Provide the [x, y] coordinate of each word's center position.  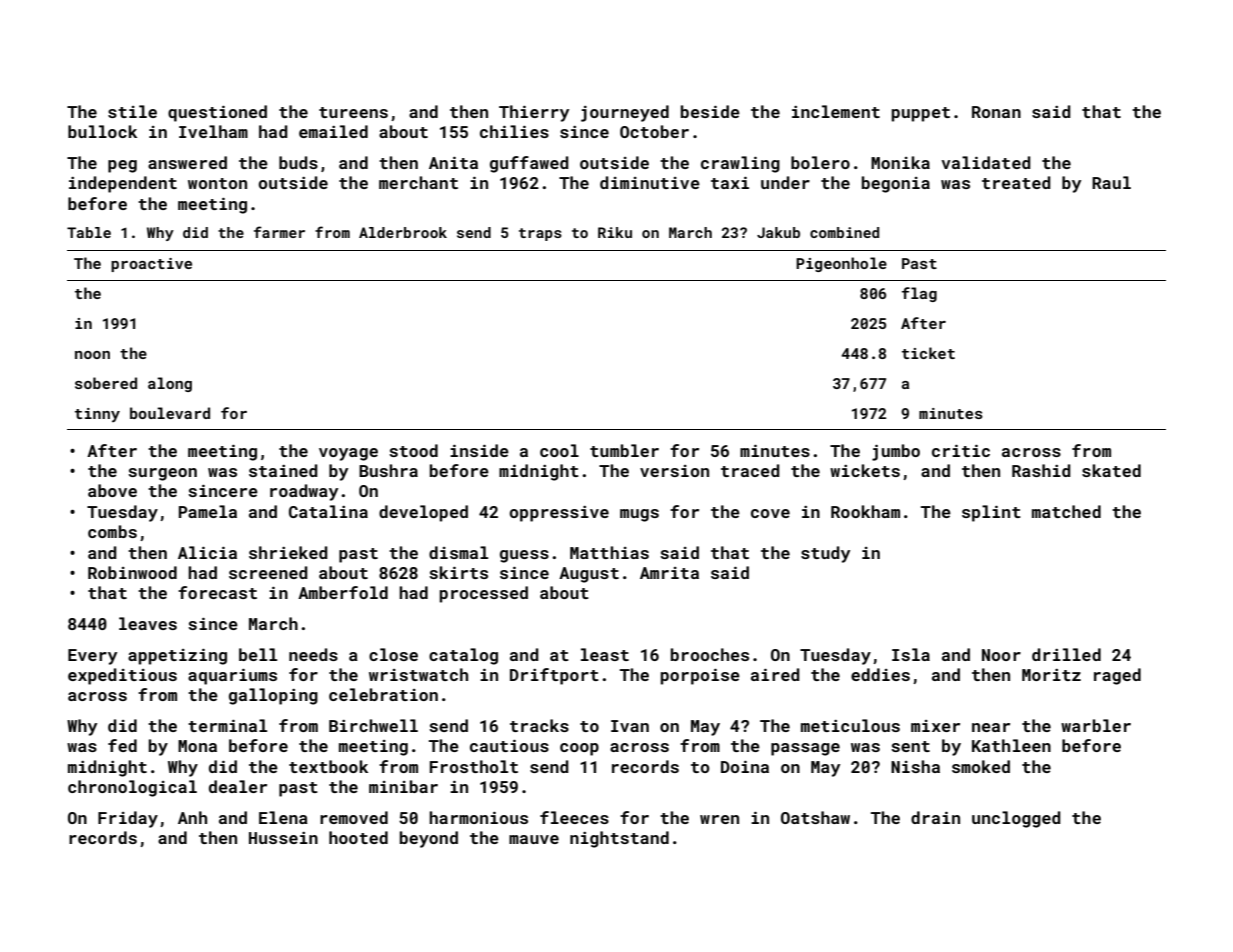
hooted [358, 837]
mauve [534, 839]
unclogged [1016, 819]
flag [919, 294]
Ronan [996, 112]
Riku [615, 232]
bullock [102, 131]
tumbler [624, 450]
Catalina [328, 511]
